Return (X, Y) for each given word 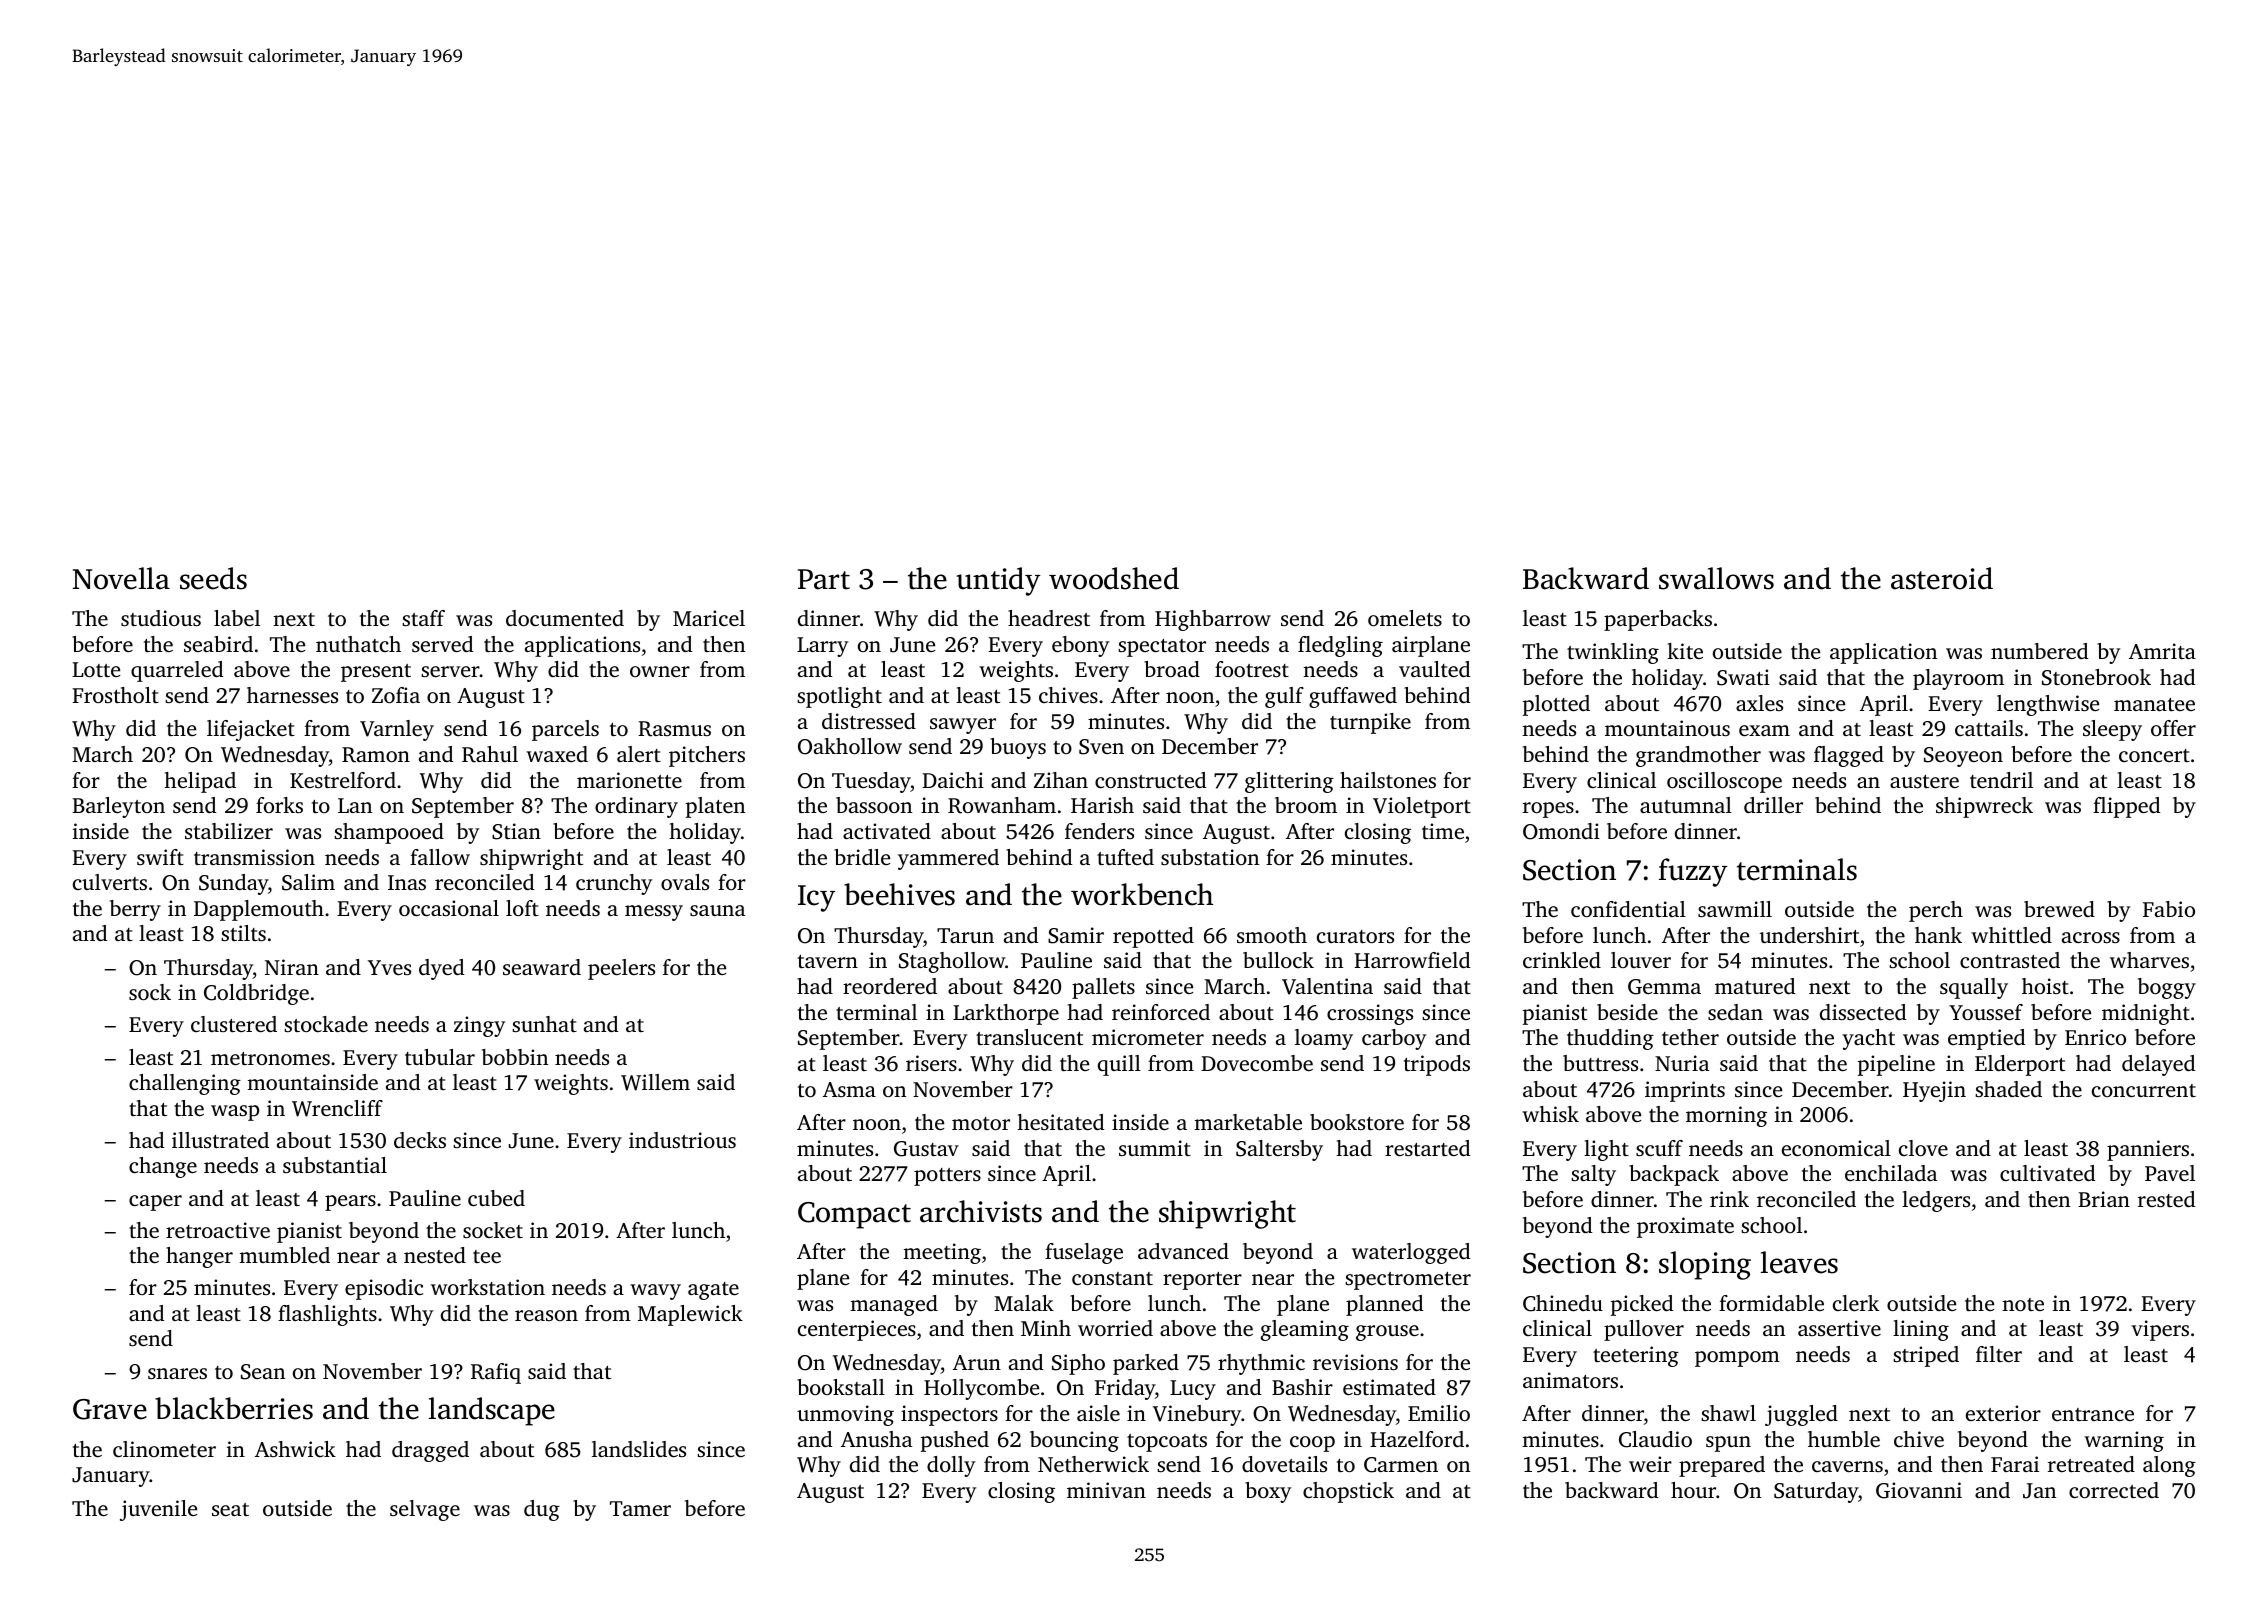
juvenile (158, 1510)
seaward (542, 967)
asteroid (1942, 578)
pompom (1737, 1359)
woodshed (1114, 578)
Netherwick (1093, 1464)
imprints (1685, 1091)
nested (435, 1255)
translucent (1029, 1037)
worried (1115, 1328)
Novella (121, 578)
